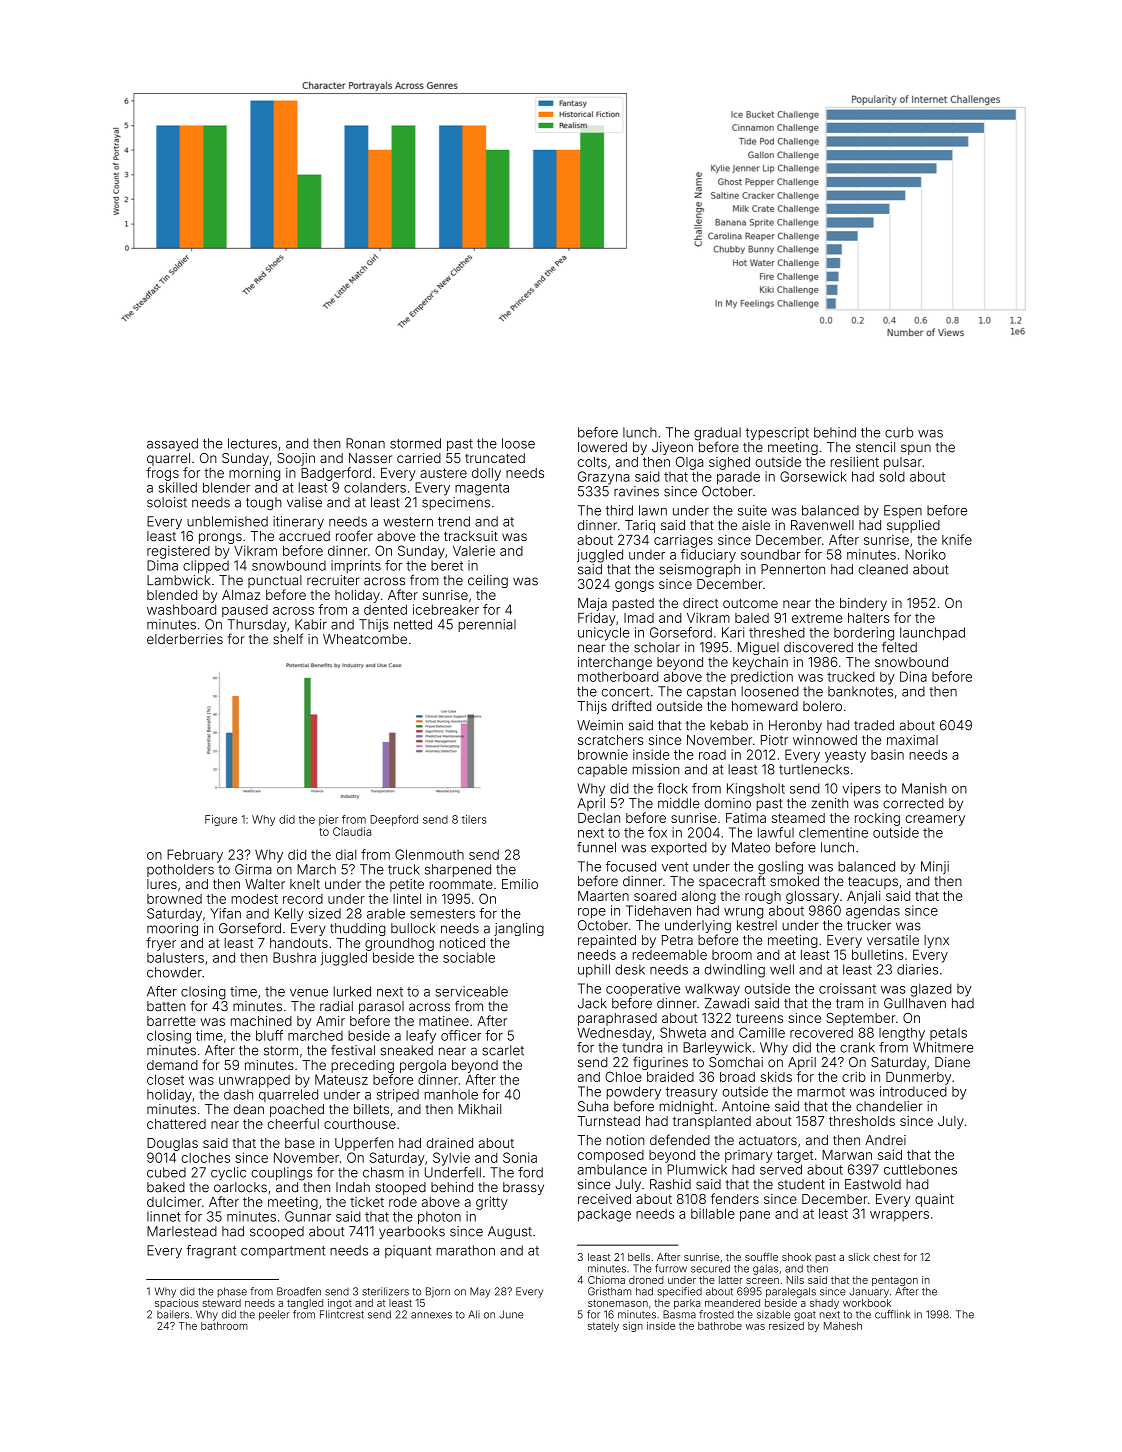  I want to click on pulsar, so click(903, 463).
